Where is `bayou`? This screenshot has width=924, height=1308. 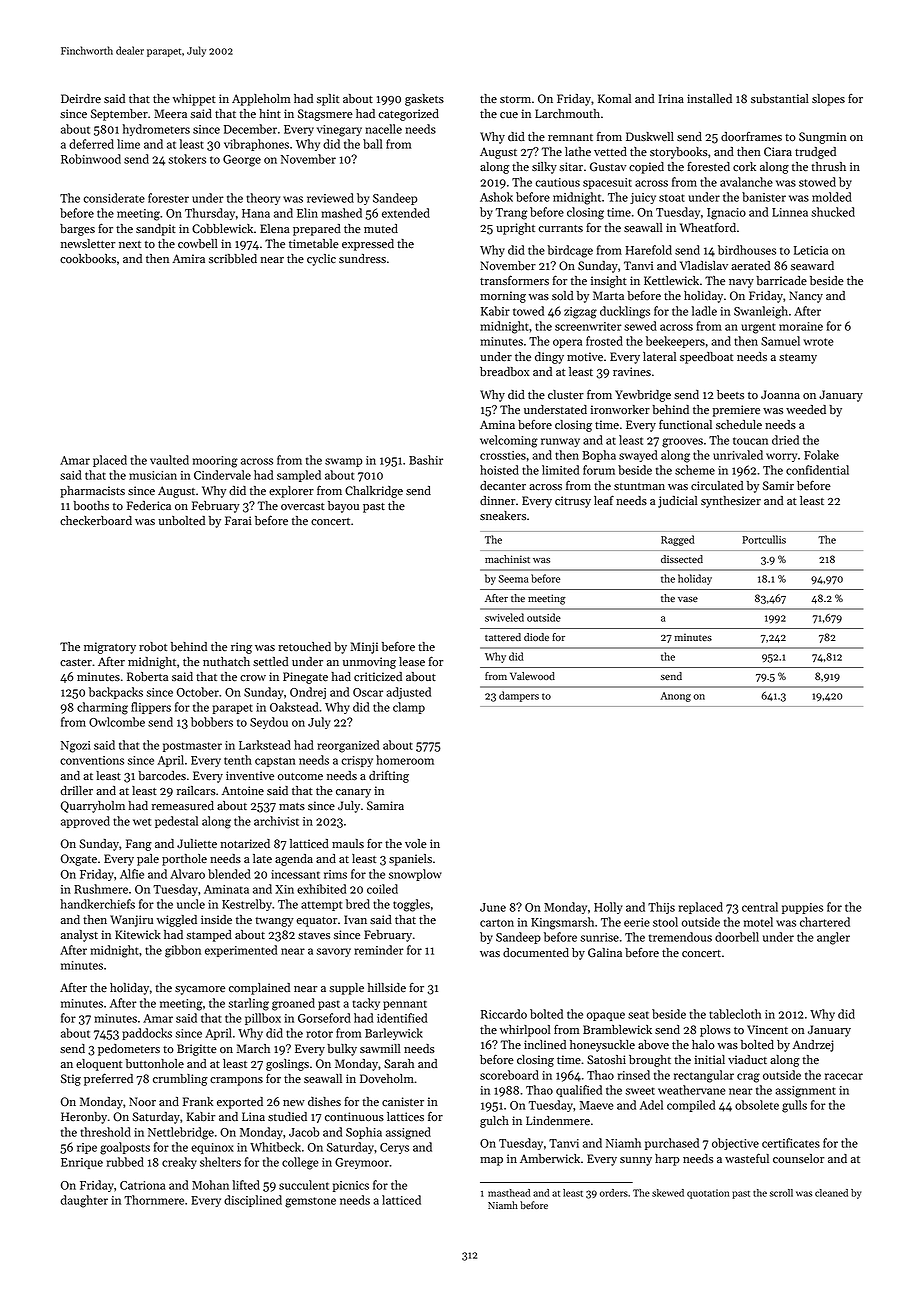
bayou is located at coordinates (343, 507).
